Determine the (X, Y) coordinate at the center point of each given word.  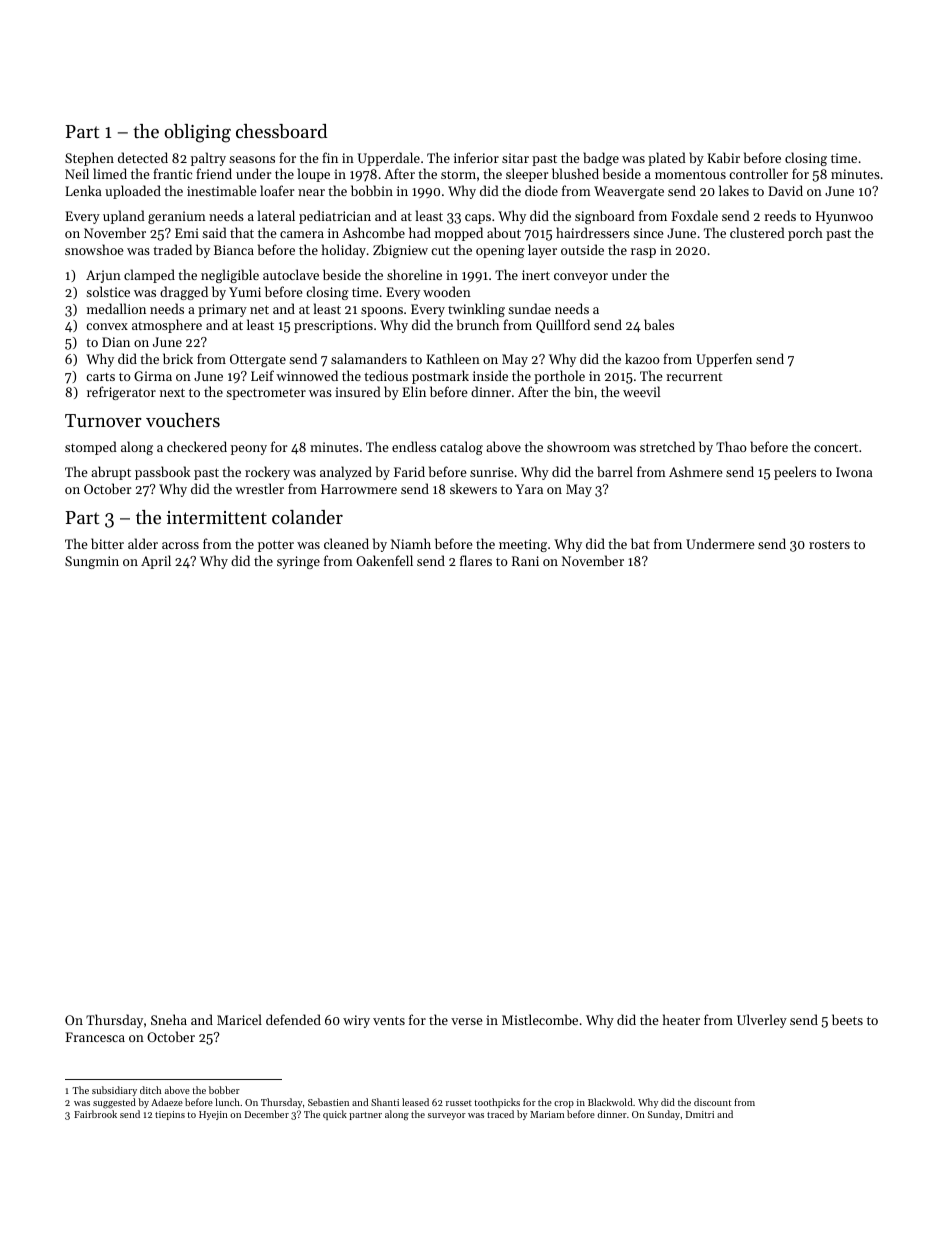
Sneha (169, 1019)
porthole (559, 377)
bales (659, 324)
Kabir (723, 157)
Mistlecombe (540, 1019)
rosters (829, 544)
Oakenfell (384, 560)
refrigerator (121, 393)
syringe (298, 562)
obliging (197, 133)
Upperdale (389, 159)
